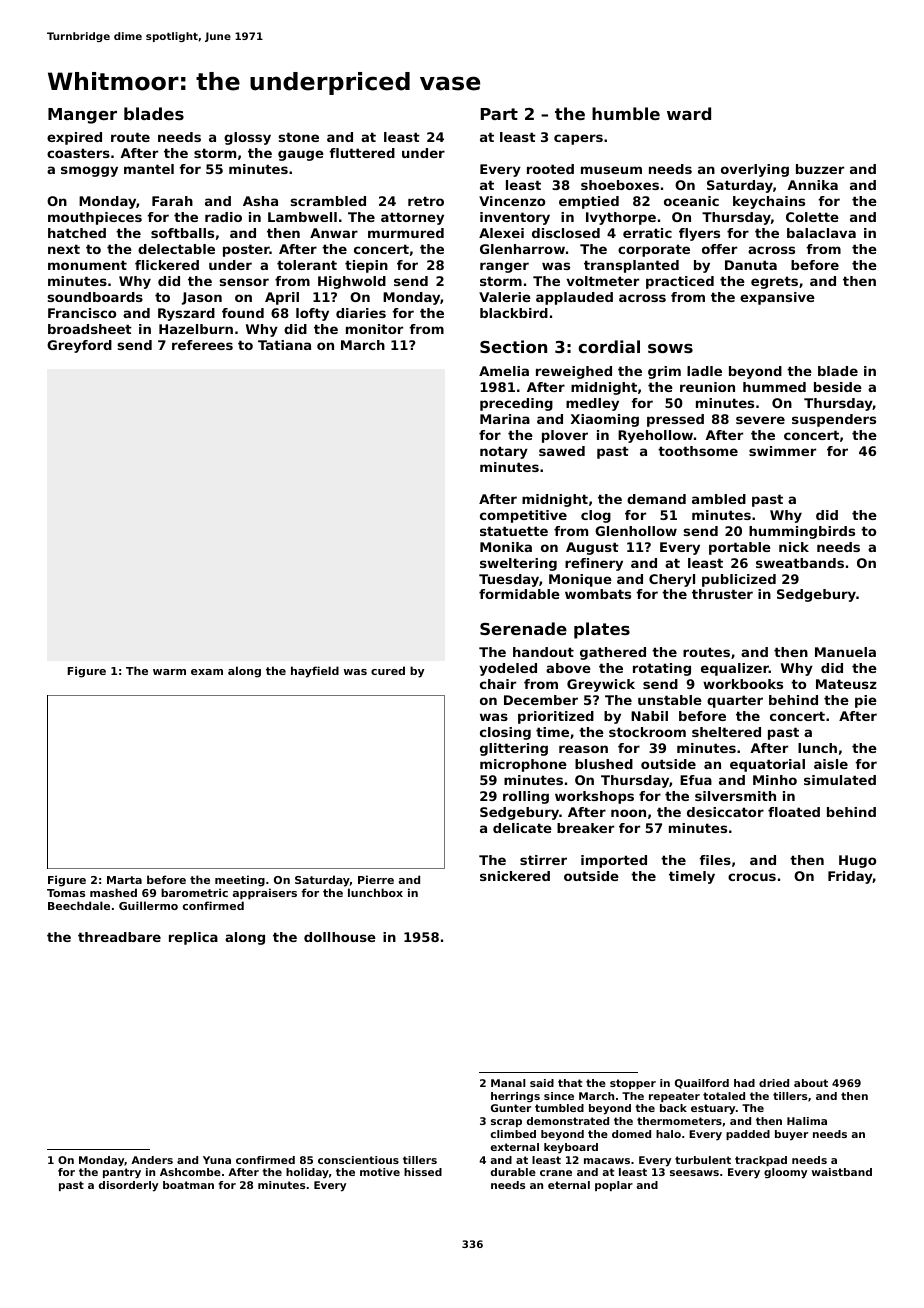 This screenshot has width=924, height=1308. Describe the element at coordinates (522, 249) in the screenshot. I see `Glenharrow` at that location.
